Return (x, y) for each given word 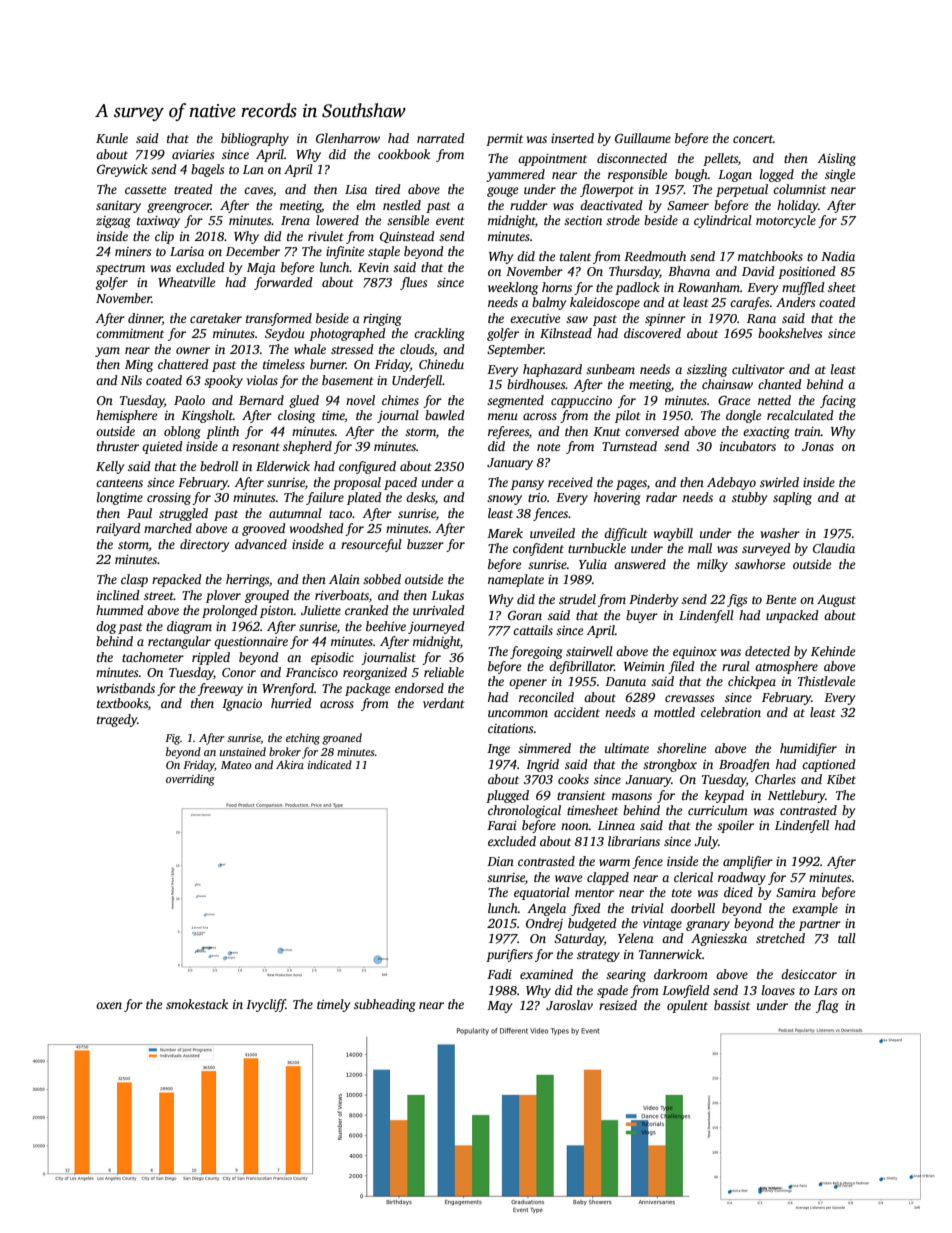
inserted (572, 138)
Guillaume (643, 138)
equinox (695, 653)
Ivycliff (266, 1005)
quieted (162, 447)
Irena (295, 220)
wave (568, 878)
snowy (504, 500)
